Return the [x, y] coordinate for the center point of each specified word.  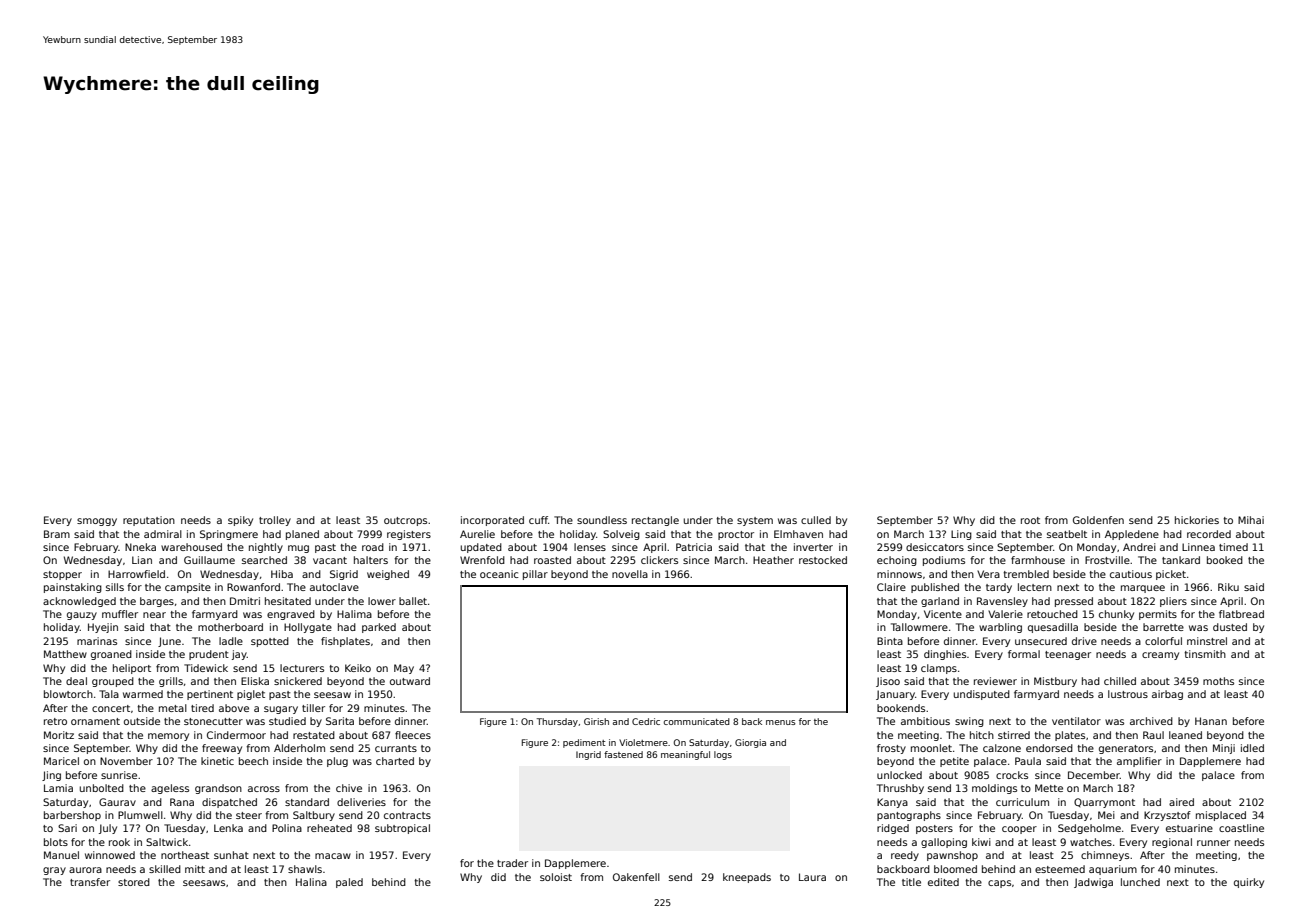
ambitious [925, 721]
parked [379, 628]
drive [1084, 641]
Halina [311, 882]
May [404, 669]
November [126, 761]
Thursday [557, 722]
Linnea [1198, 547]
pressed [1074, 602]
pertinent [210, 695]
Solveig [621, 535]
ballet [413, 601]
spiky [240, 521]
